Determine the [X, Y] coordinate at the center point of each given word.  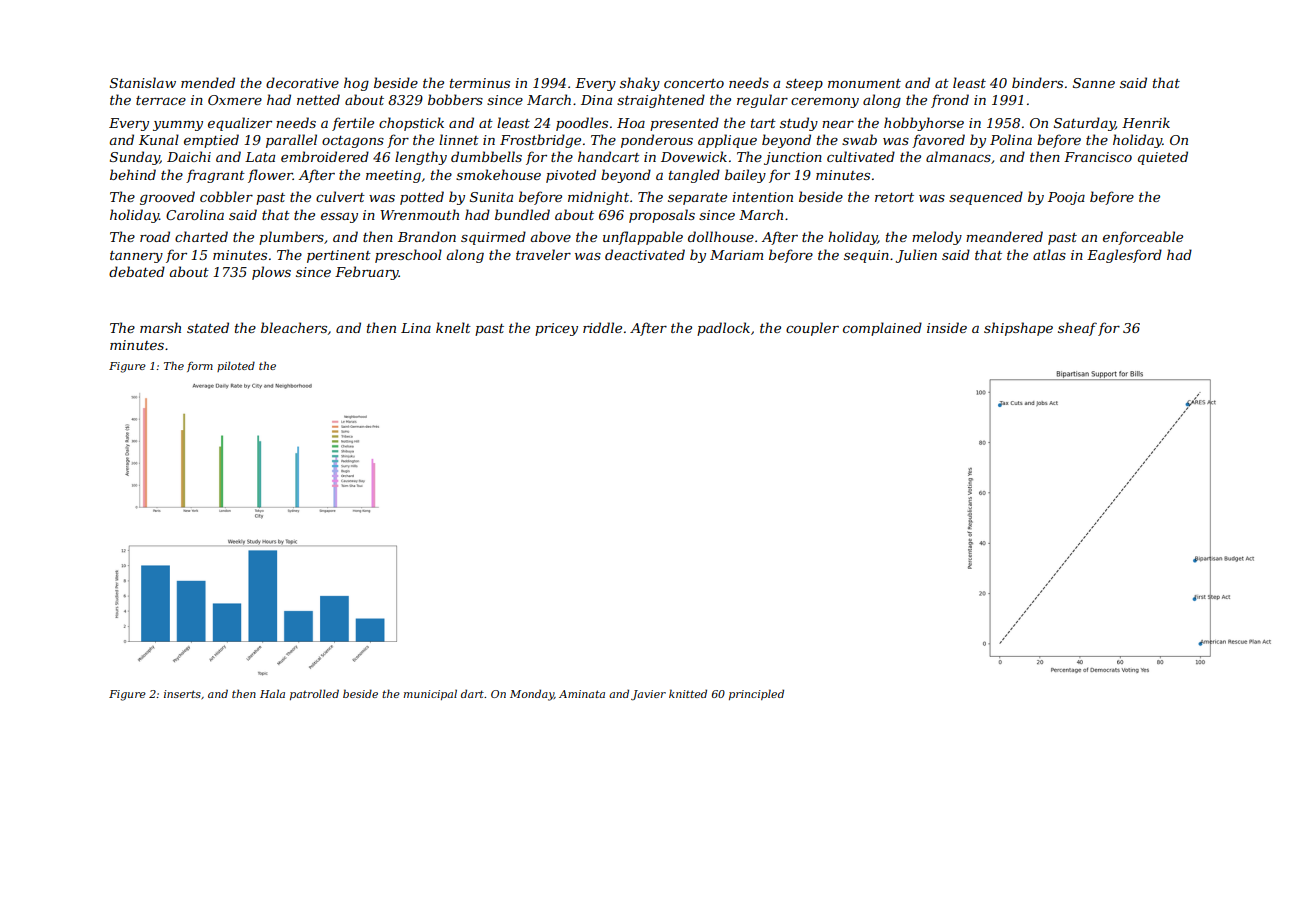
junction [793, 158]
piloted [236, 366]
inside [947, 327]
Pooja [1066, 198]
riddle [602, 327]
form [200, 367]
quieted [1163, 158]
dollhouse [721, 236]
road [155, 236]
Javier [648, 695]
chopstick [411, 124]
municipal [430, 695]
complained [882, 329]
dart [473, 693]
